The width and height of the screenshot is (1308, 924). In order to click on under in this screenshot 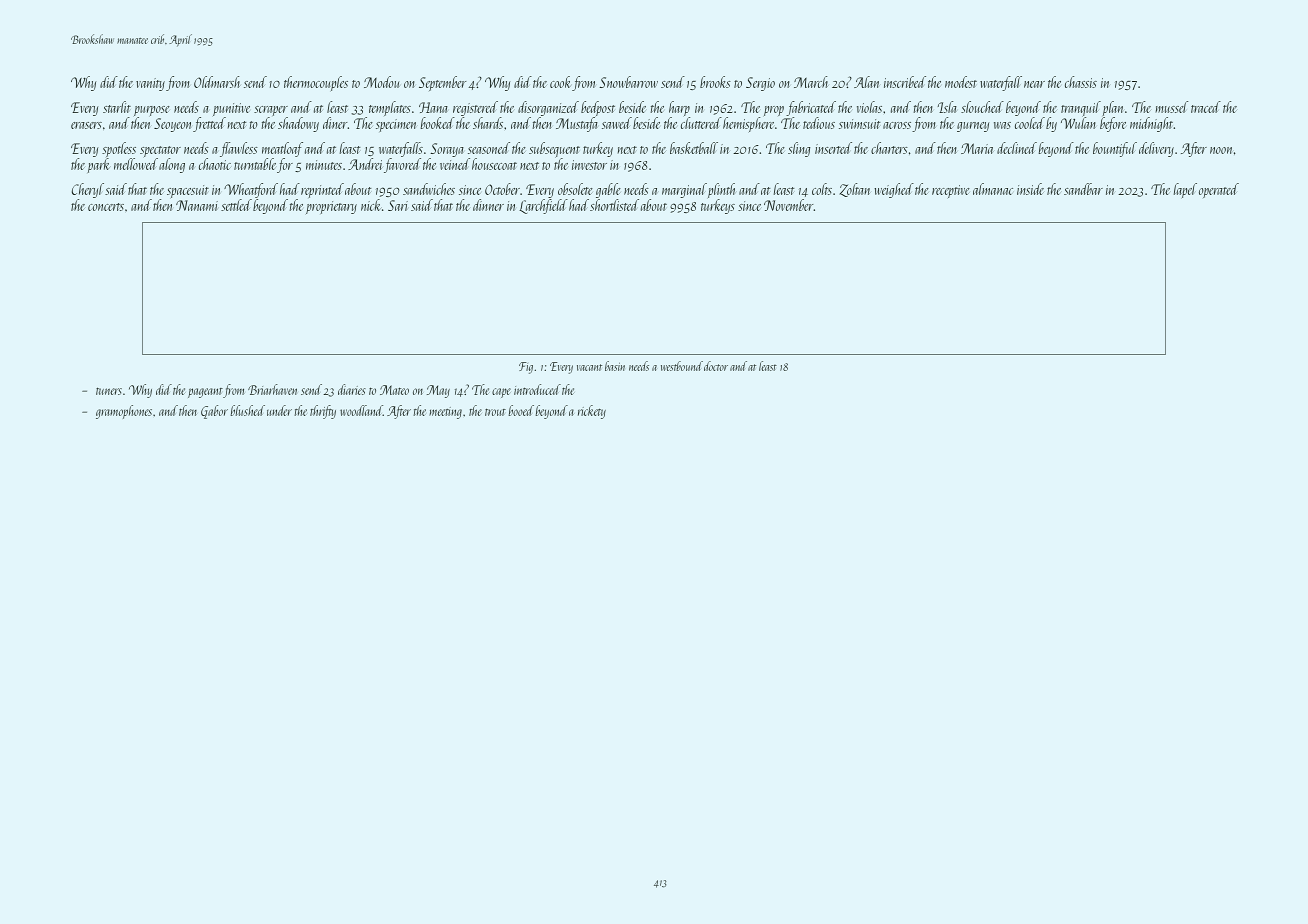, I will do `click(279, 410)`.
